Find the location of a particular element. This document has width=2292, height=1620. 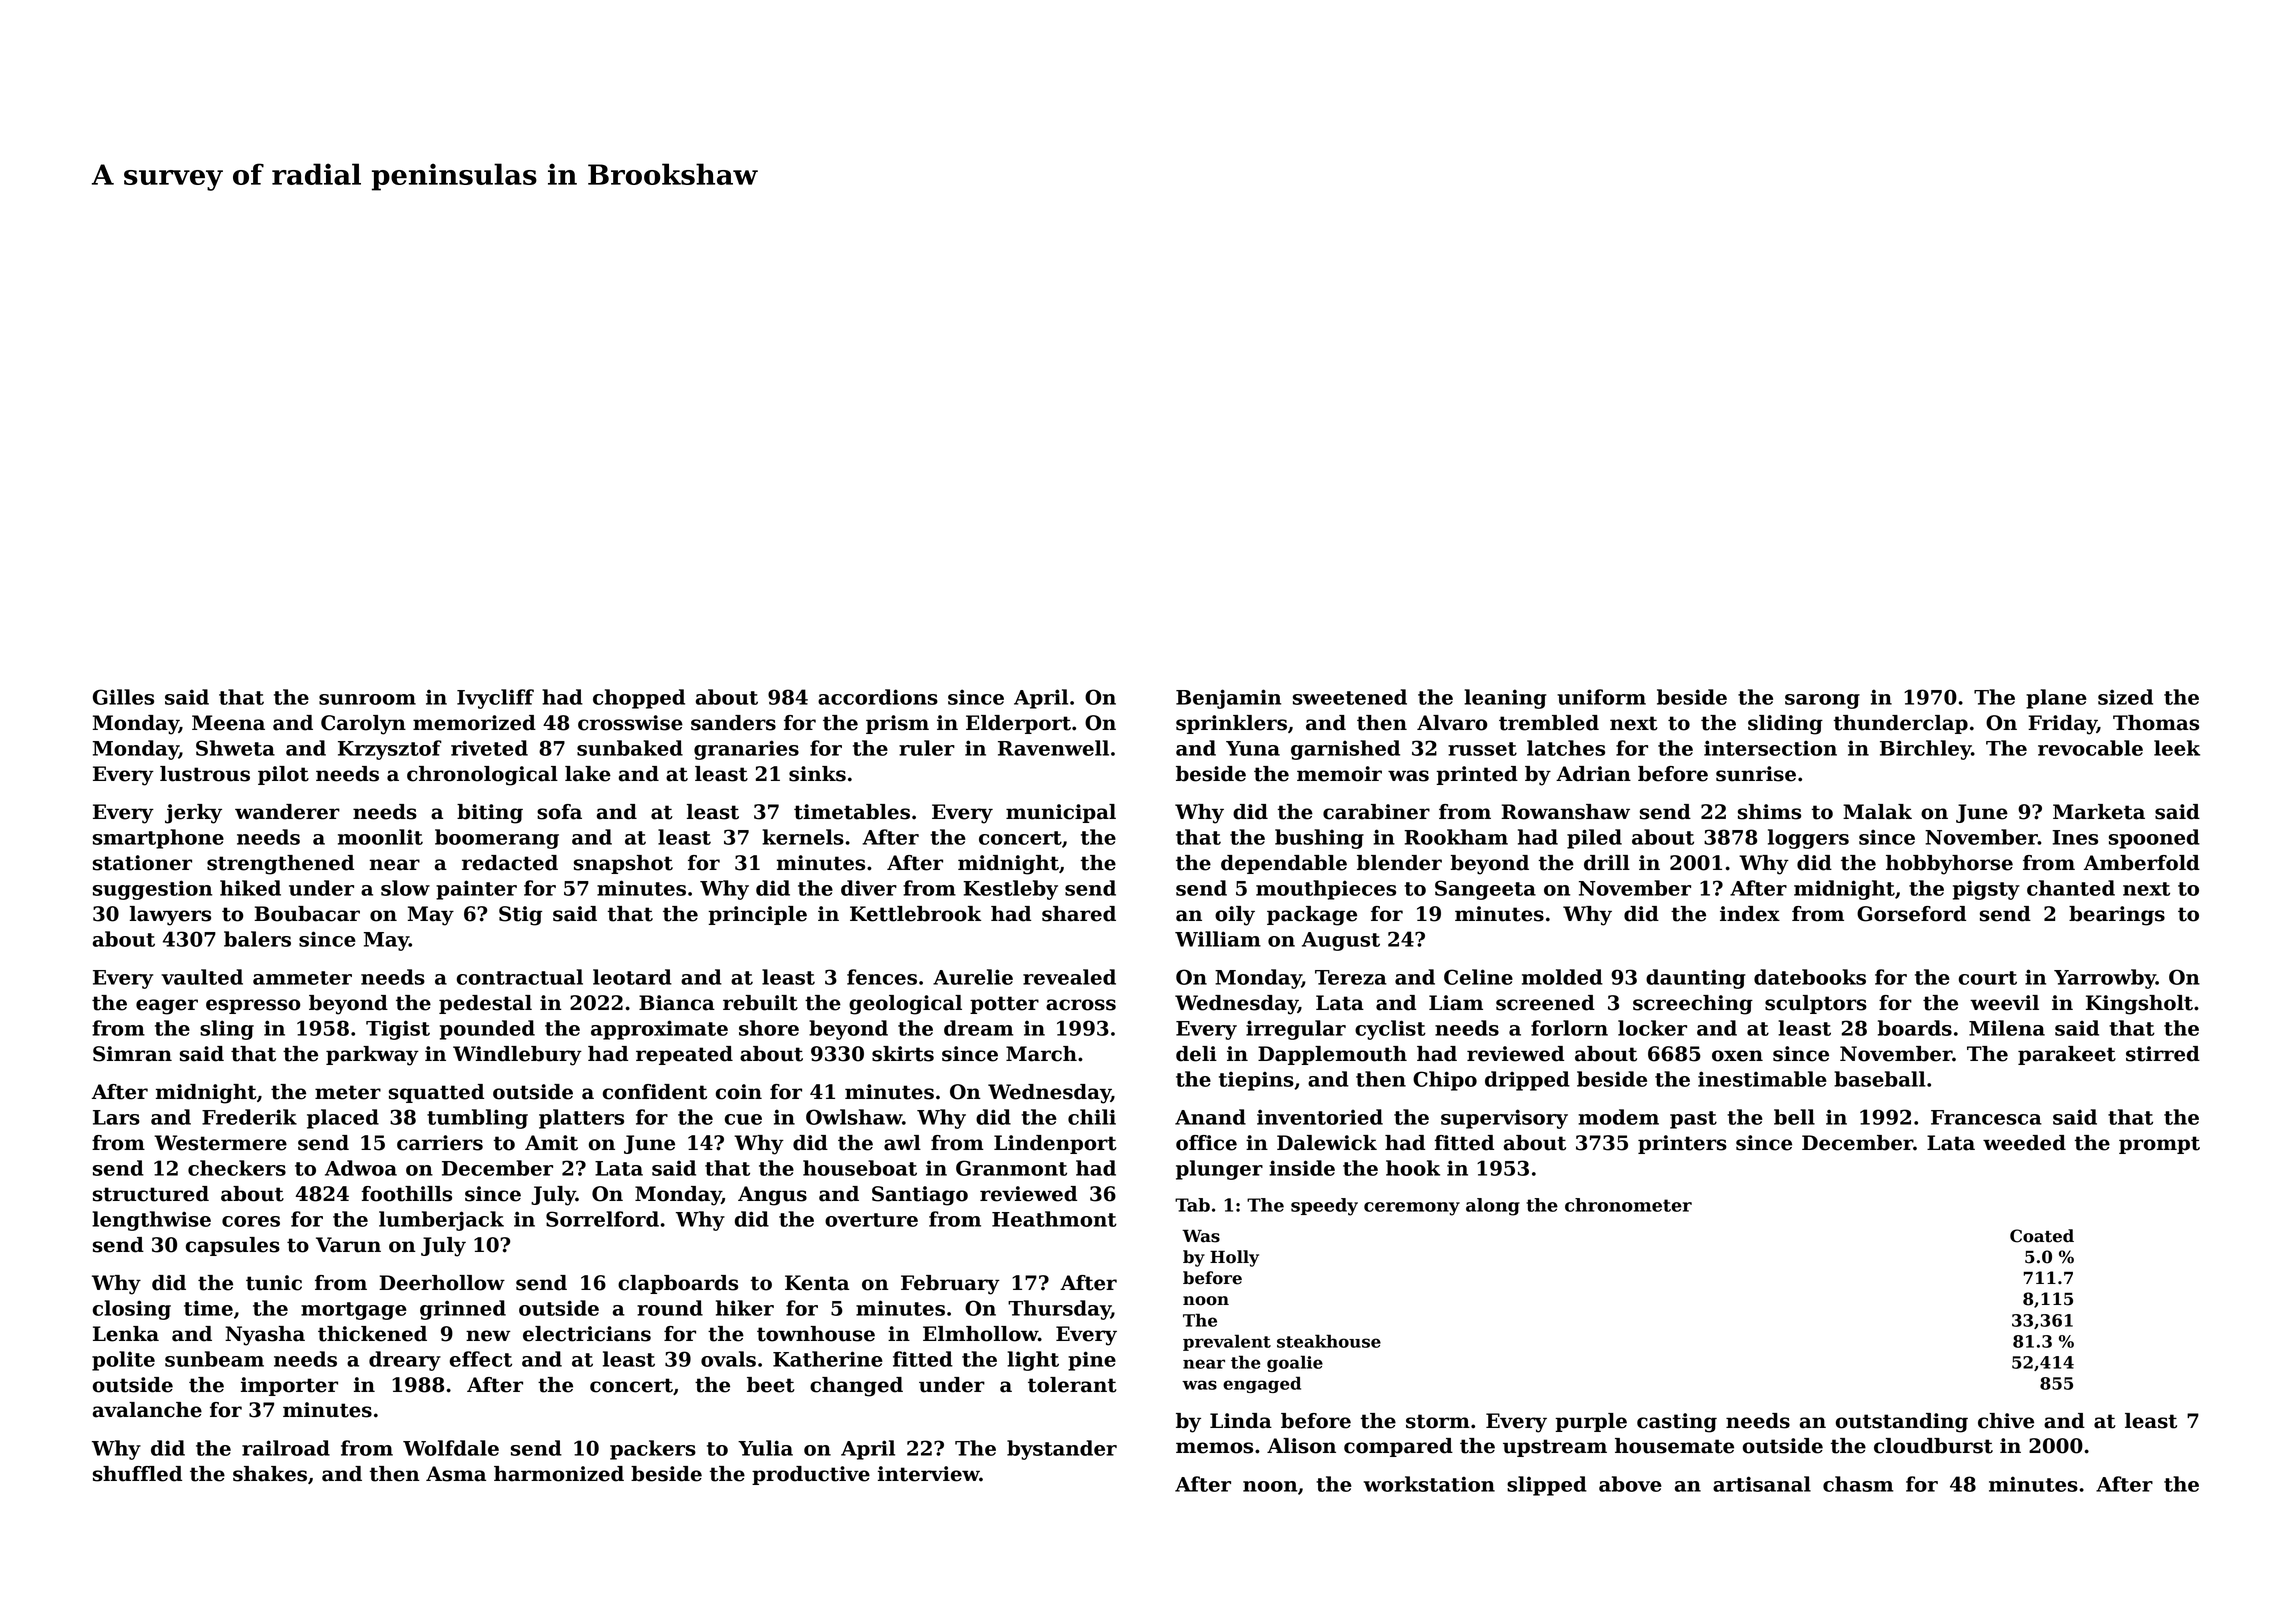

foothills is located at coordinates (406, 1194).
